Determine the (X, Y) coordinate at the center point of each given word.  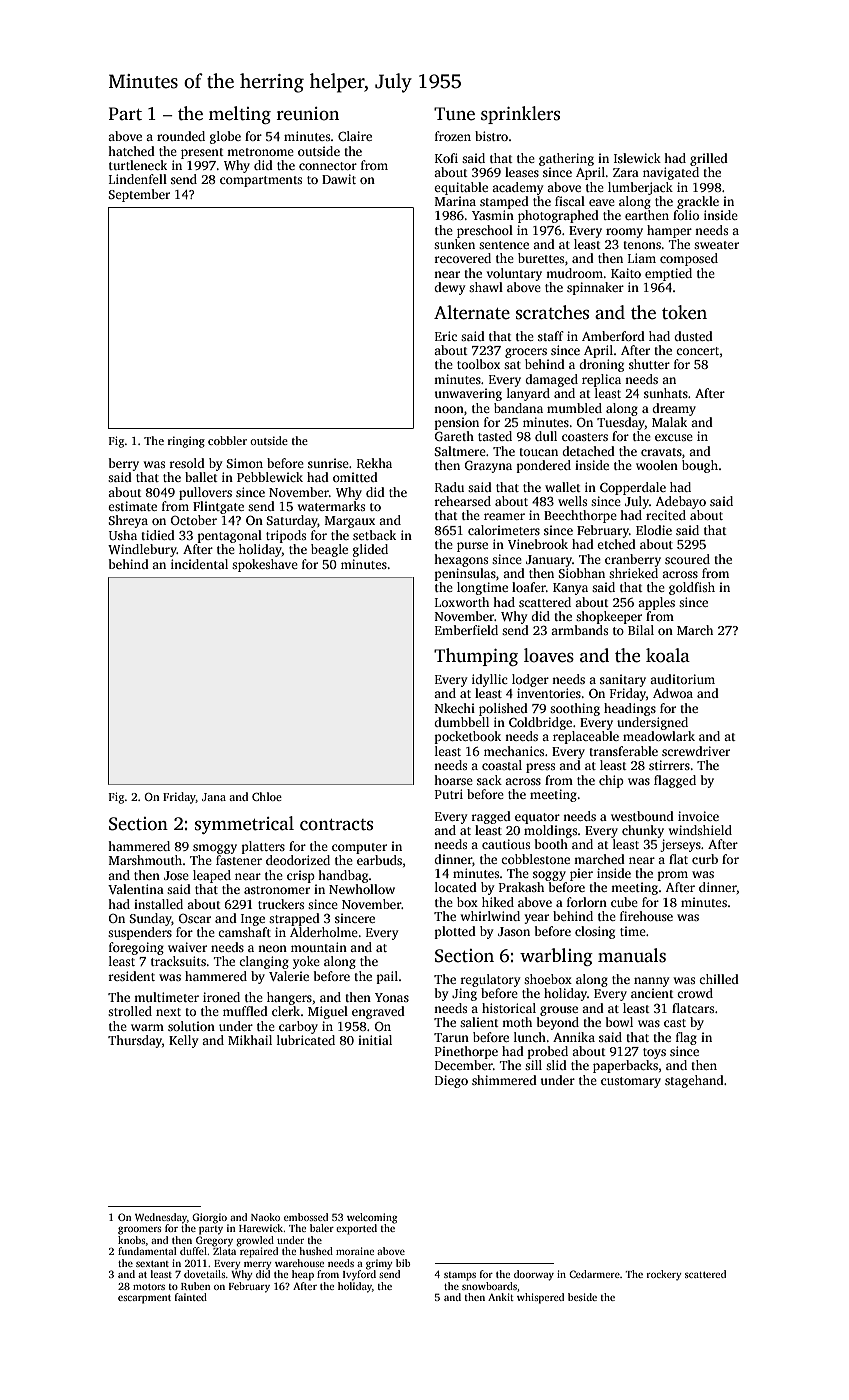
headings (630, 709)
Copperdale (633, 488)
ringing (186, 442)
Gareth (454, 436)
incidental (199, 564)
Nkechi (455, 708)
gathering (566, 159)
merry (257, 1265)
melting (240, 115)
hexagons (461, 560)
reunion (308, 114)
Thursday (135, 1041)
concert (697, 351)
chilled (719, 979)
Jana (214, 797)
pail (387, 977)
